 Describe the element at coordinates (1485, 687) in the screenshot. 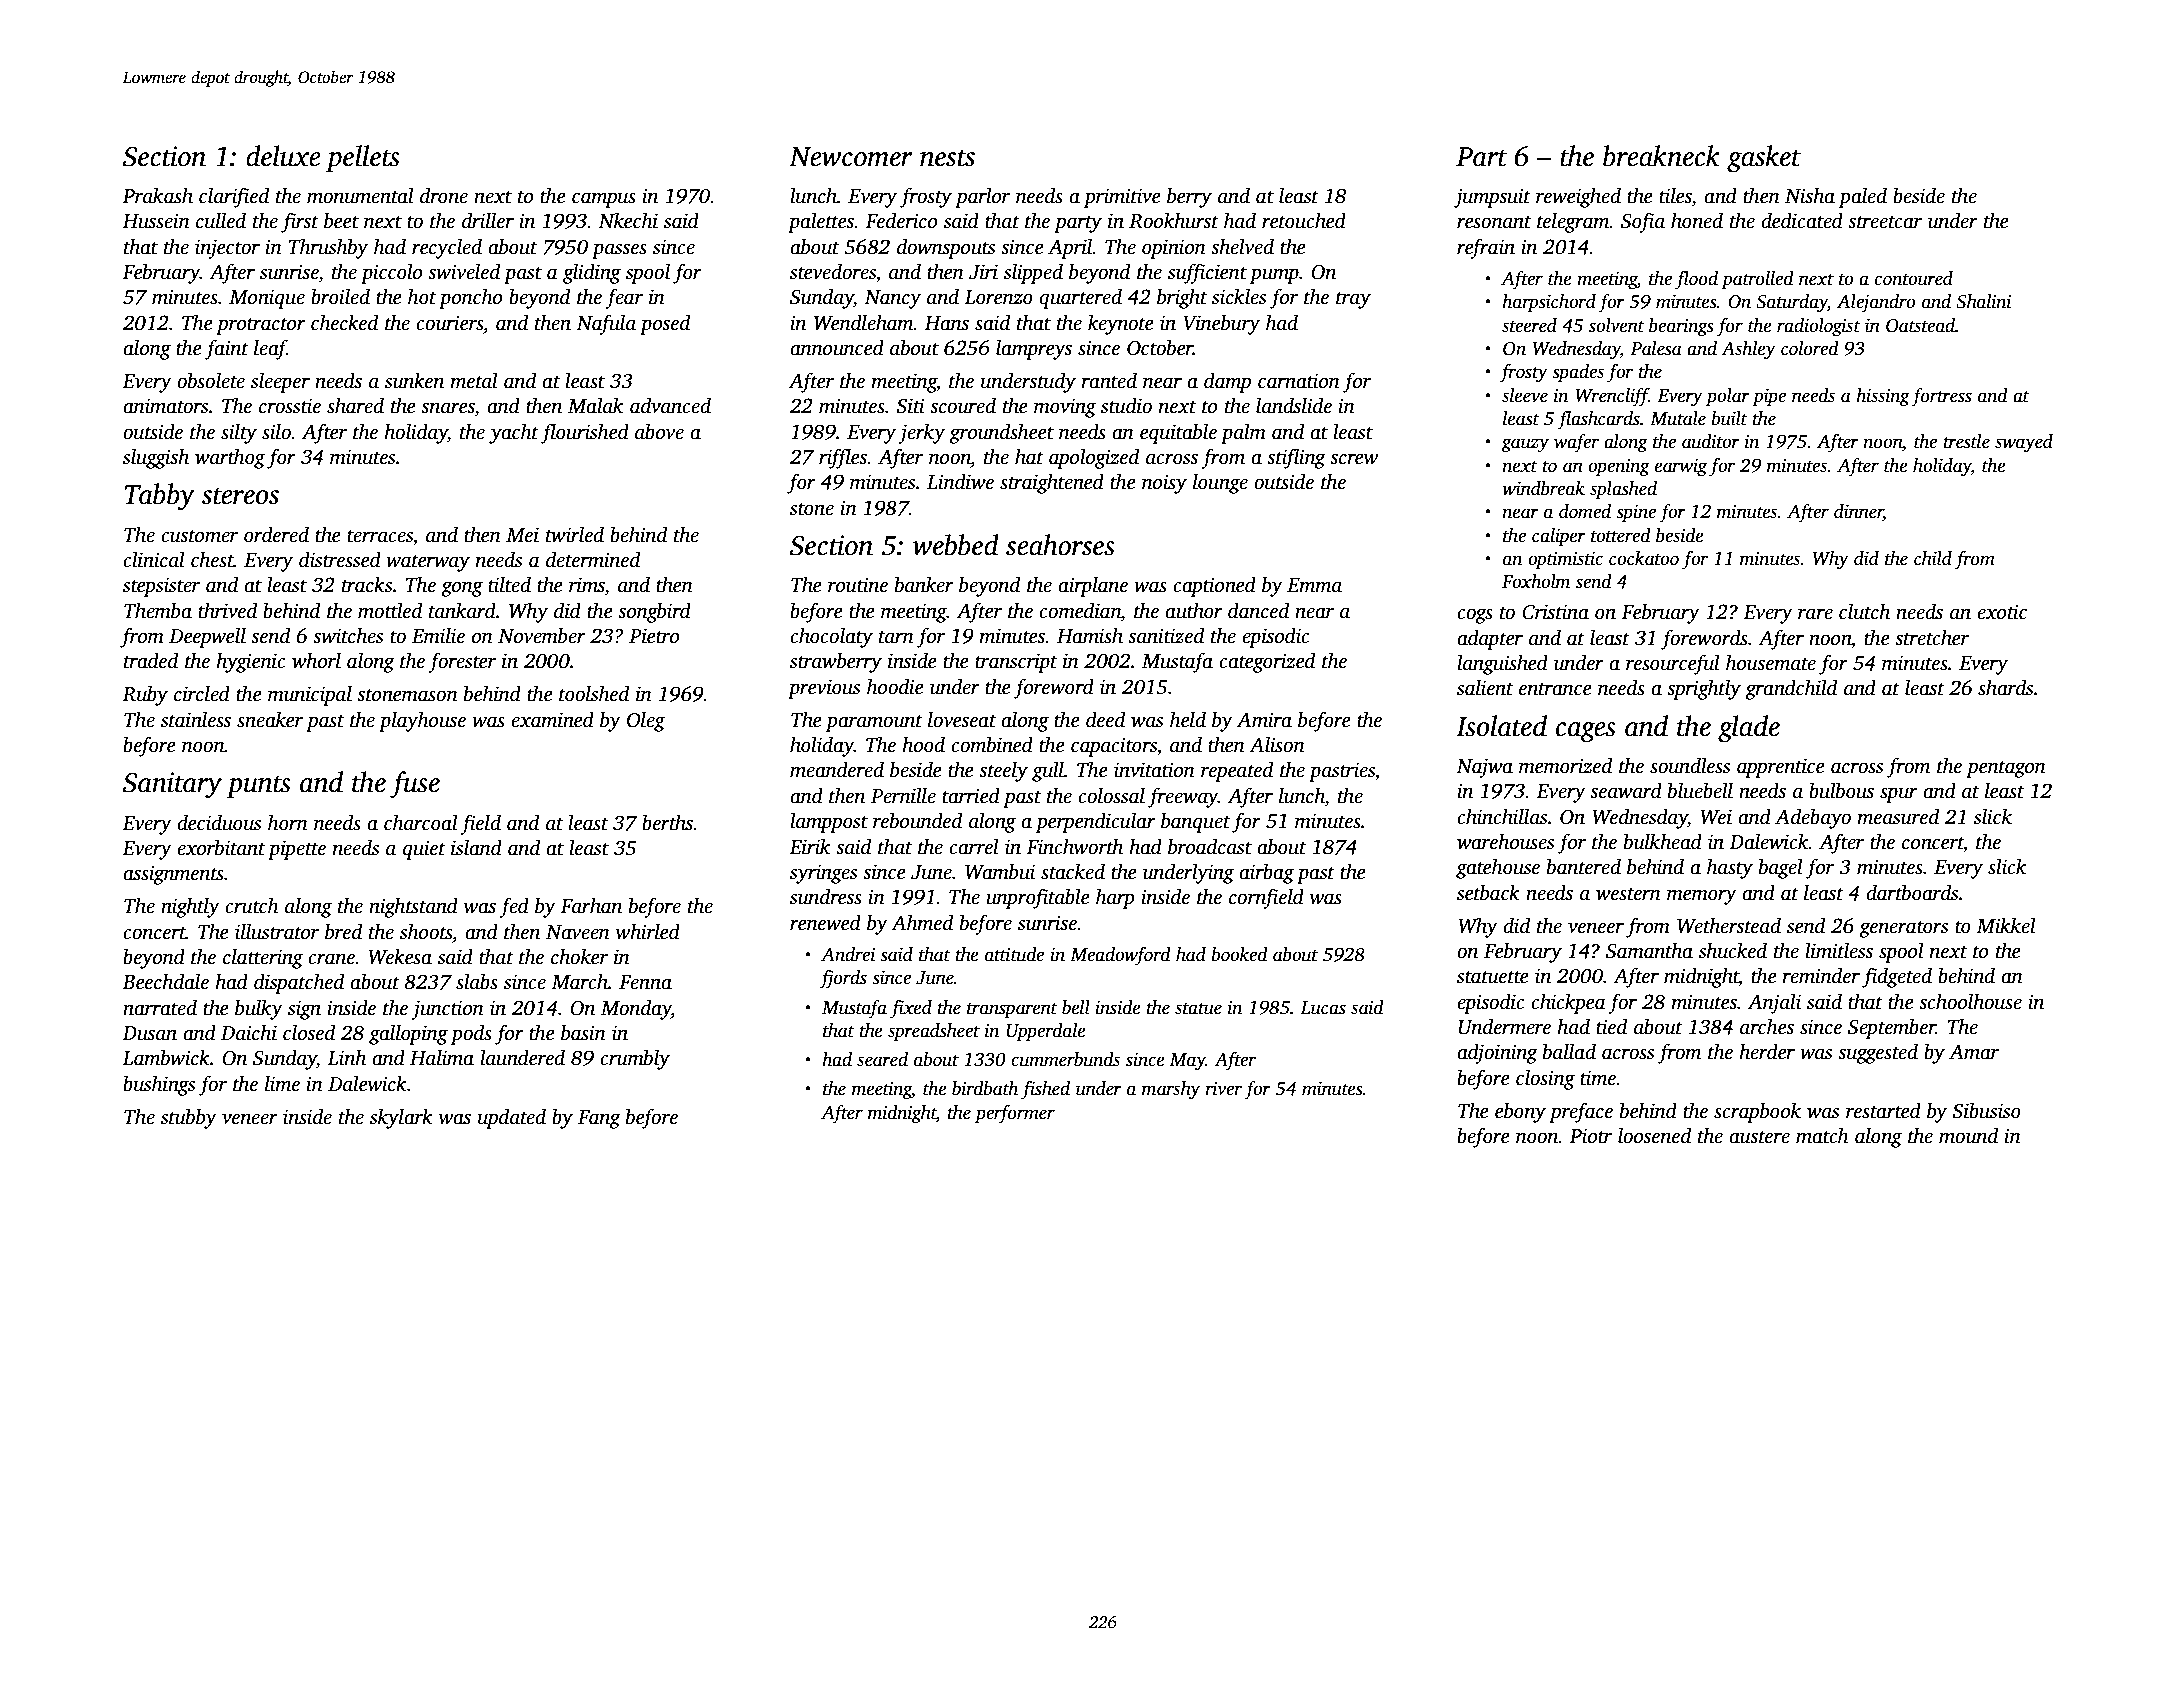

I see `salient` at that location.
